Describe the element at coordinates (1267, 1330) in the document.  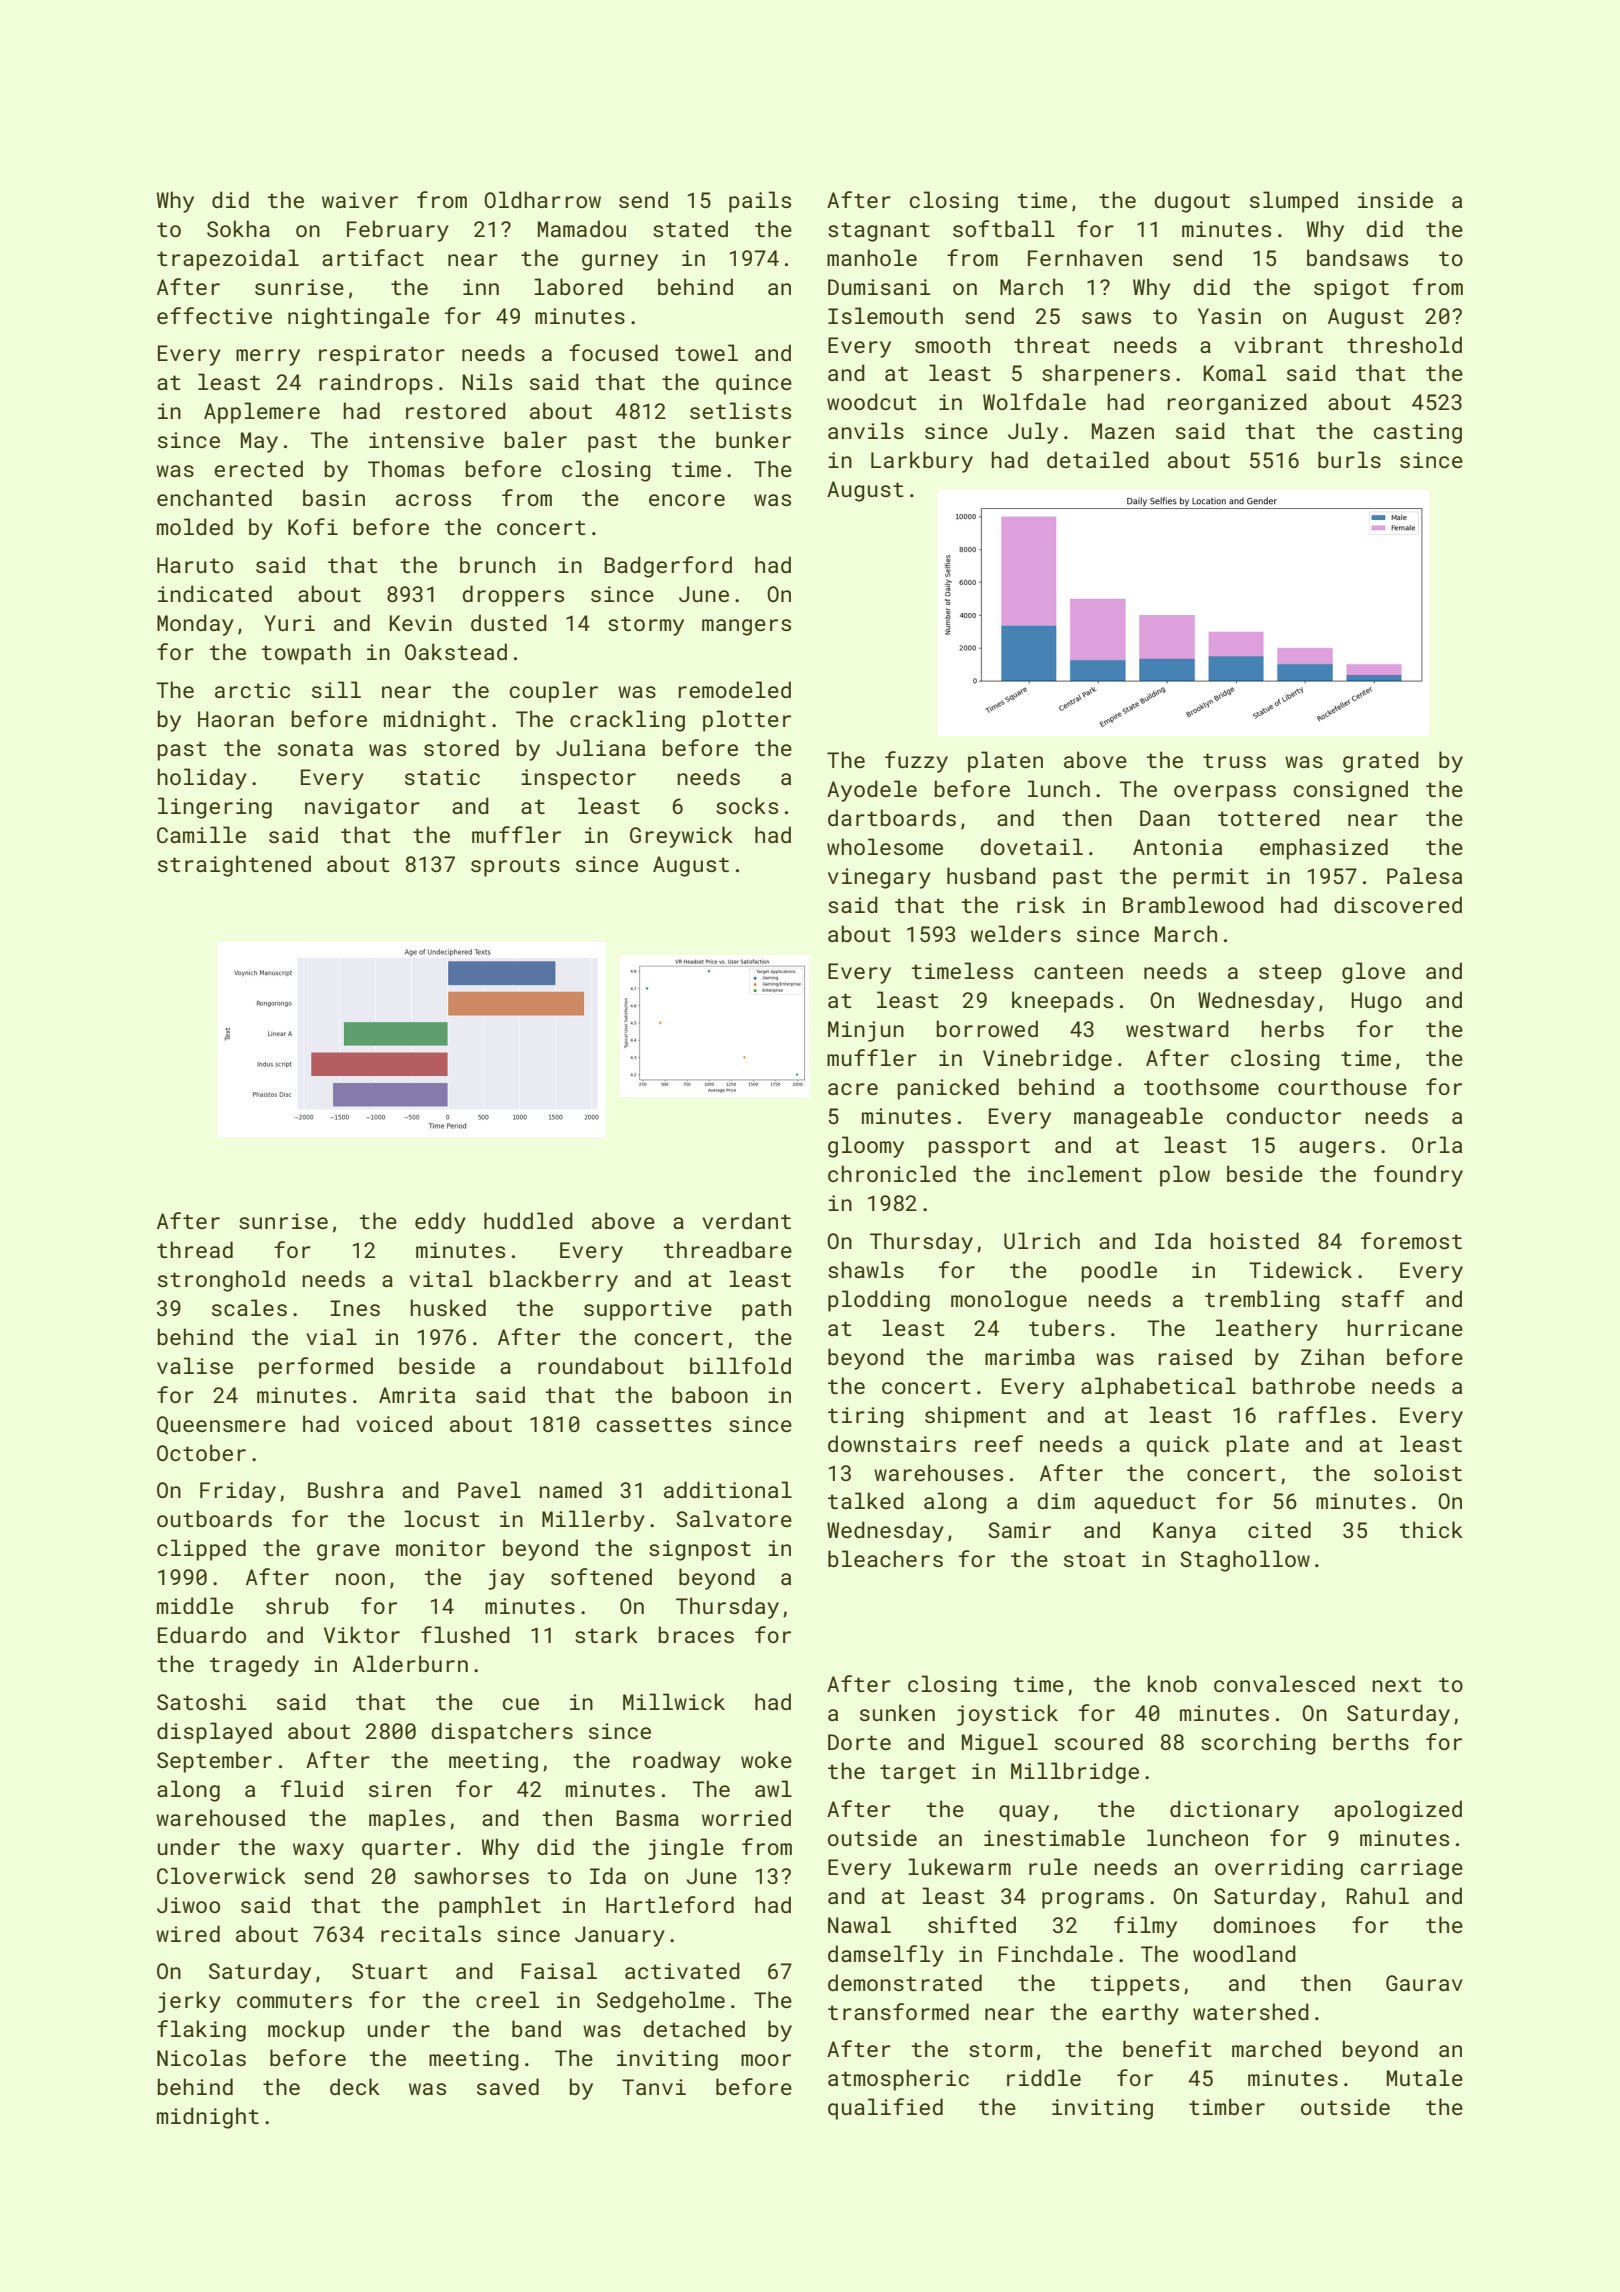
I see `leathery` at that location.
